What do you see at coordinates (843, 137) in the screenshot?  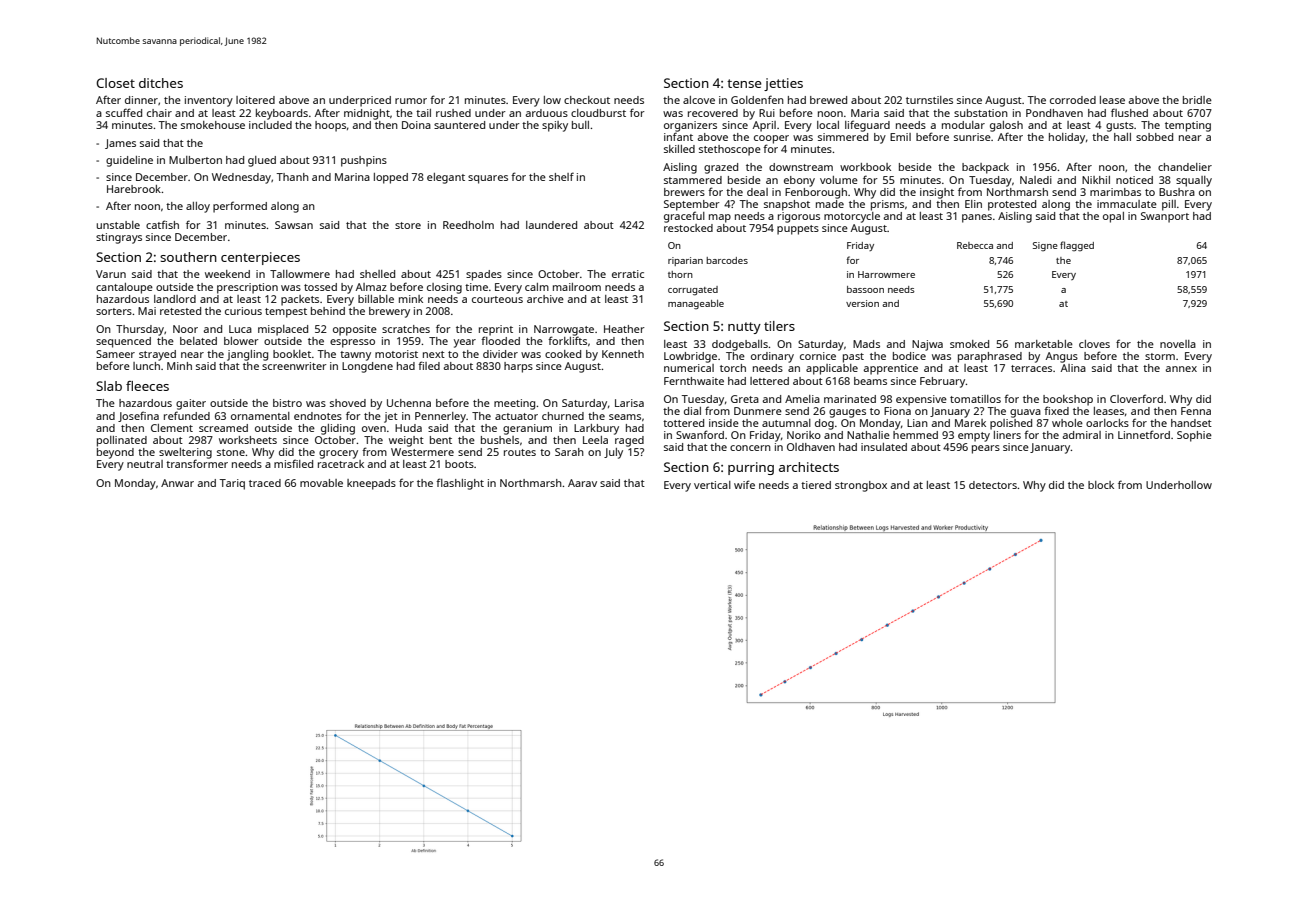 I see `simmered` at bounding box center [843, 137].
